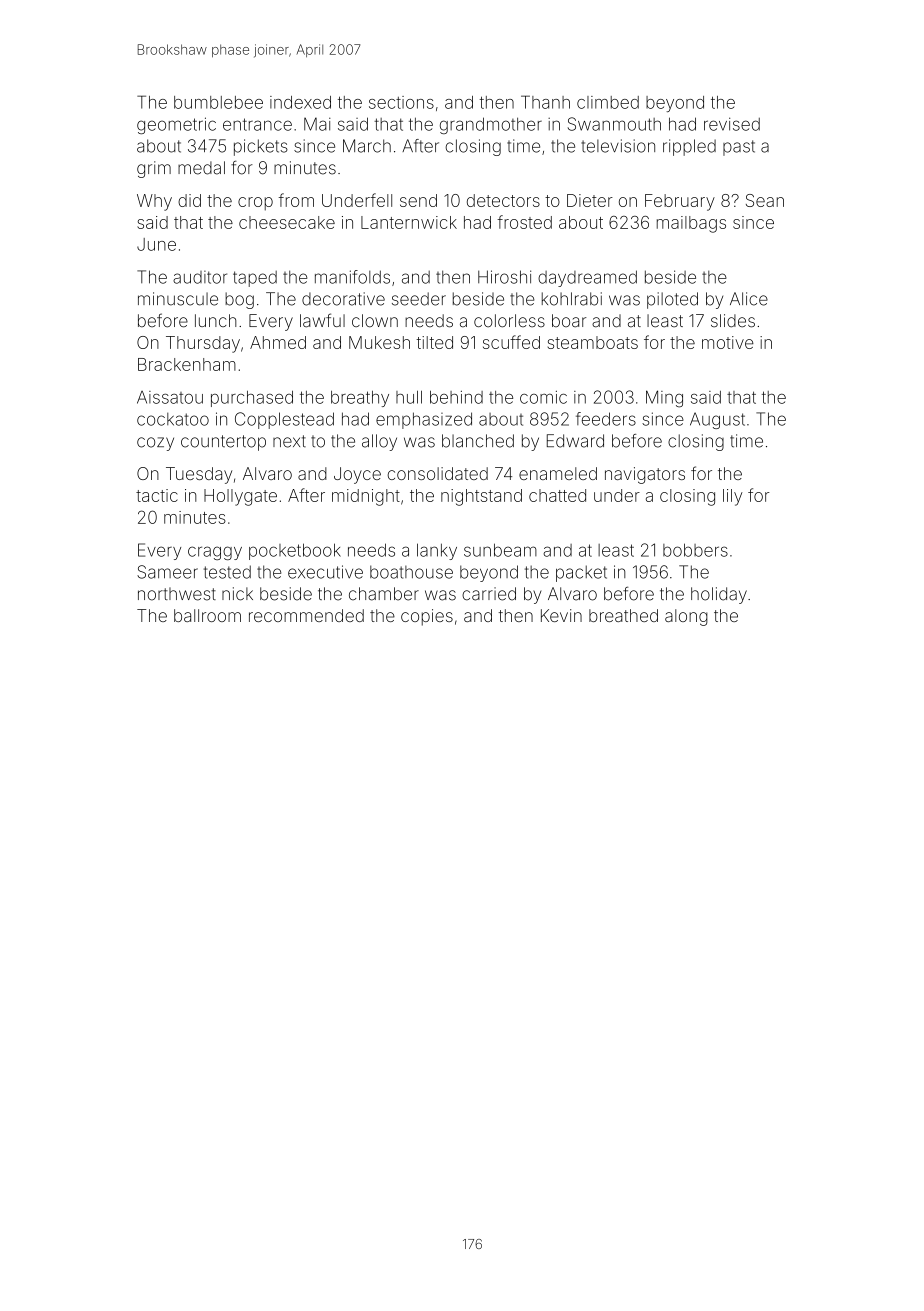 The image size is (924, 1311). Describe the element at coordinates (156, 244) in the screenshot. I see `June` at that location.
